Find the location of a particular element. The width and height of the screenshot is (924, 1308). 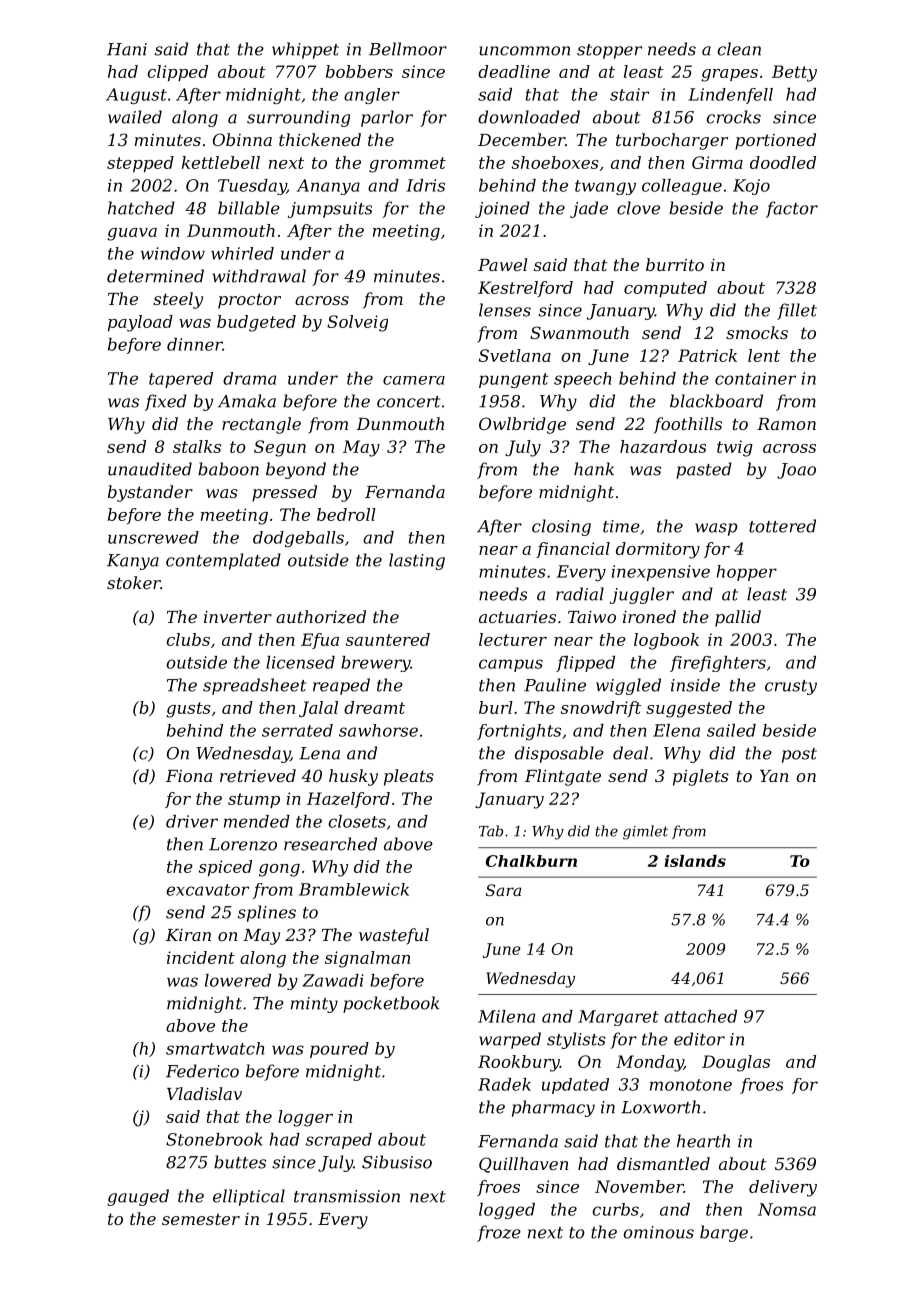

Bellmoor is located at coordinates (408, 49).
